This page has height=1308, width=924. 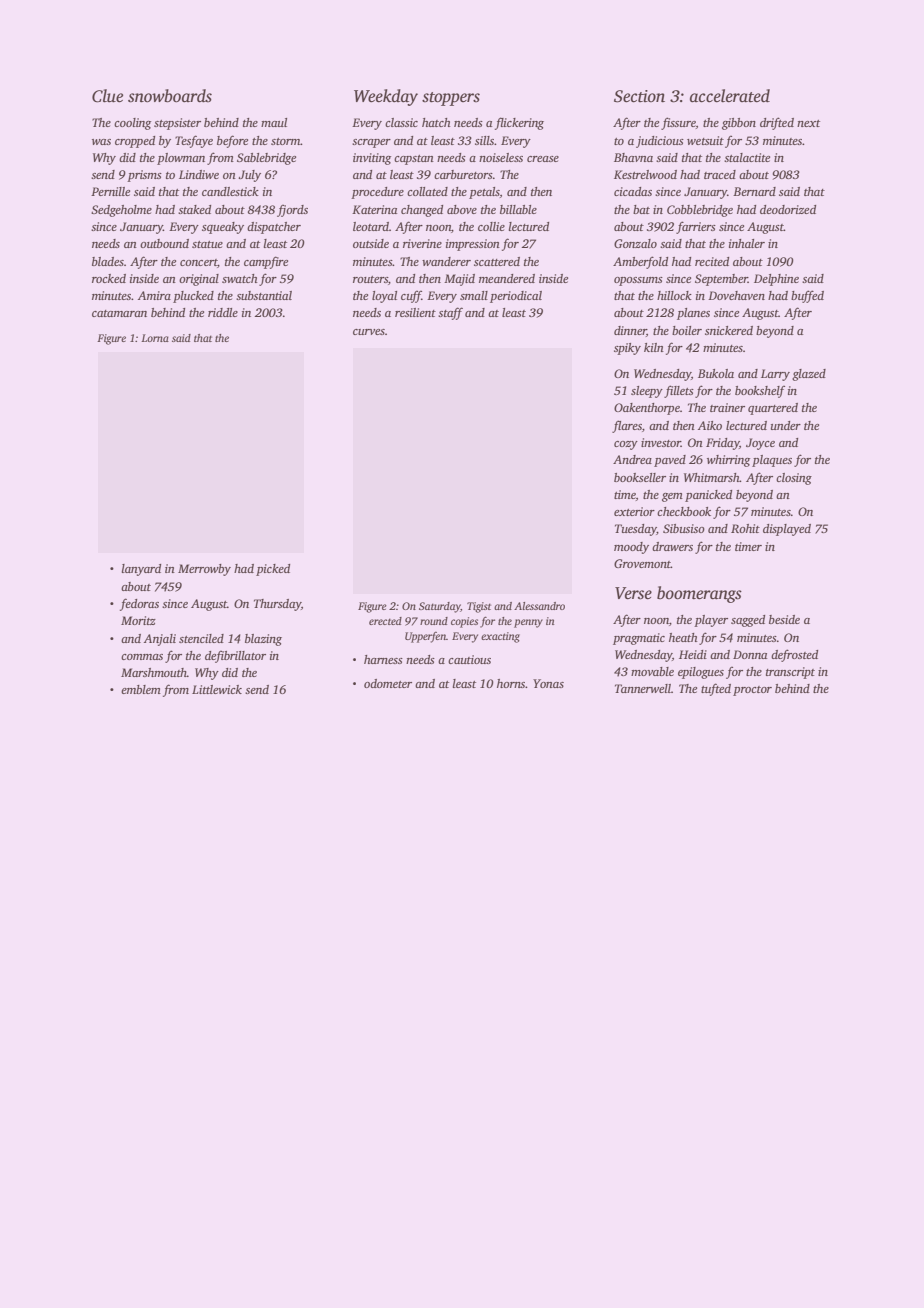 I want to click on stoppers, so click(x=451, y=99).
